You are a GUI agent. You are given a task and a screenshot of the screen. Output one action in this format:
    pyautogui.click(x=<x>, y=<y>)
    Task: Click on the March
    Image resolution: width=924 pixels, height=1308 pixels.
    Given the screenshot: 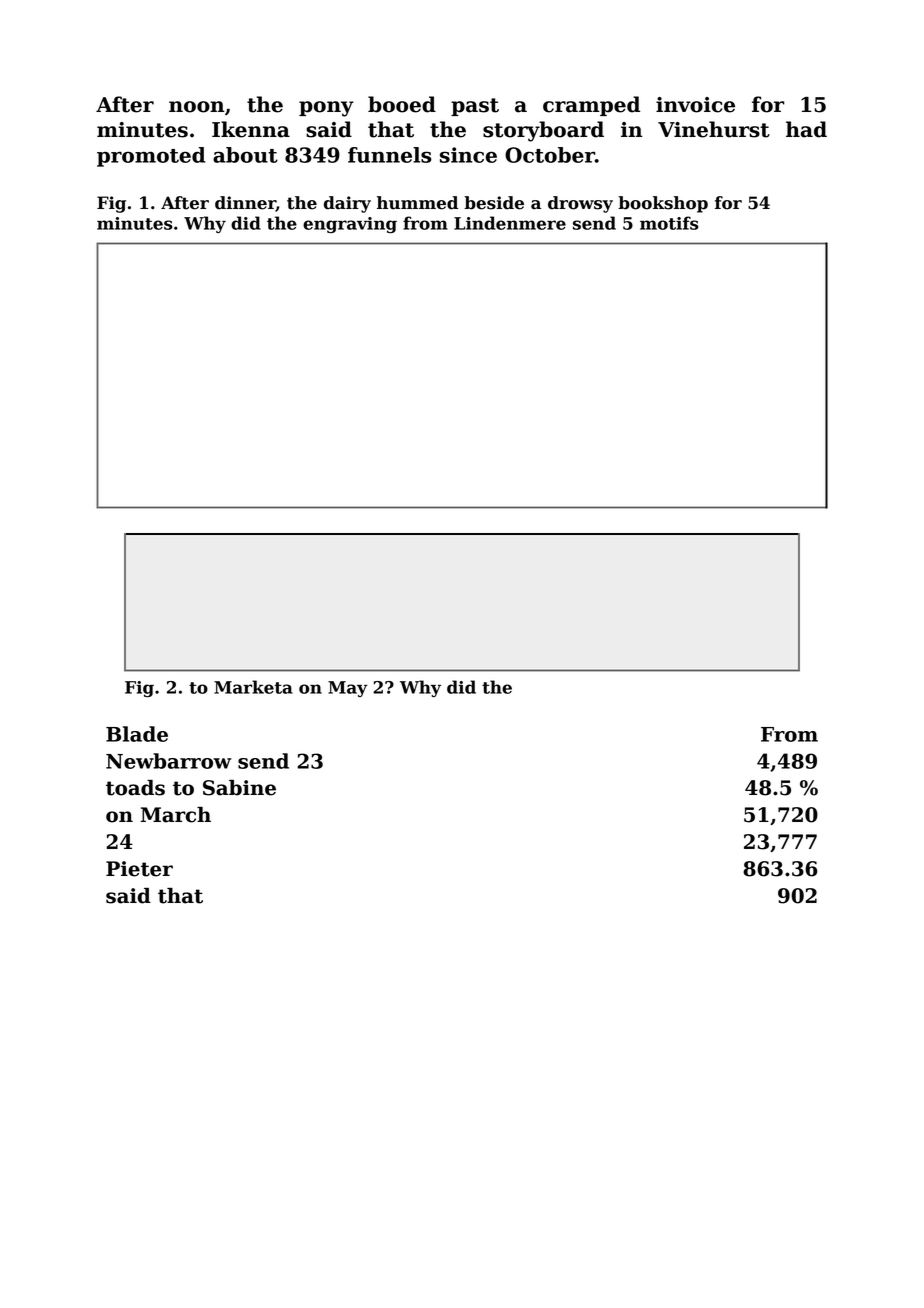 What is the action you would take?
    pyautogui.click(x=176, y=815)
